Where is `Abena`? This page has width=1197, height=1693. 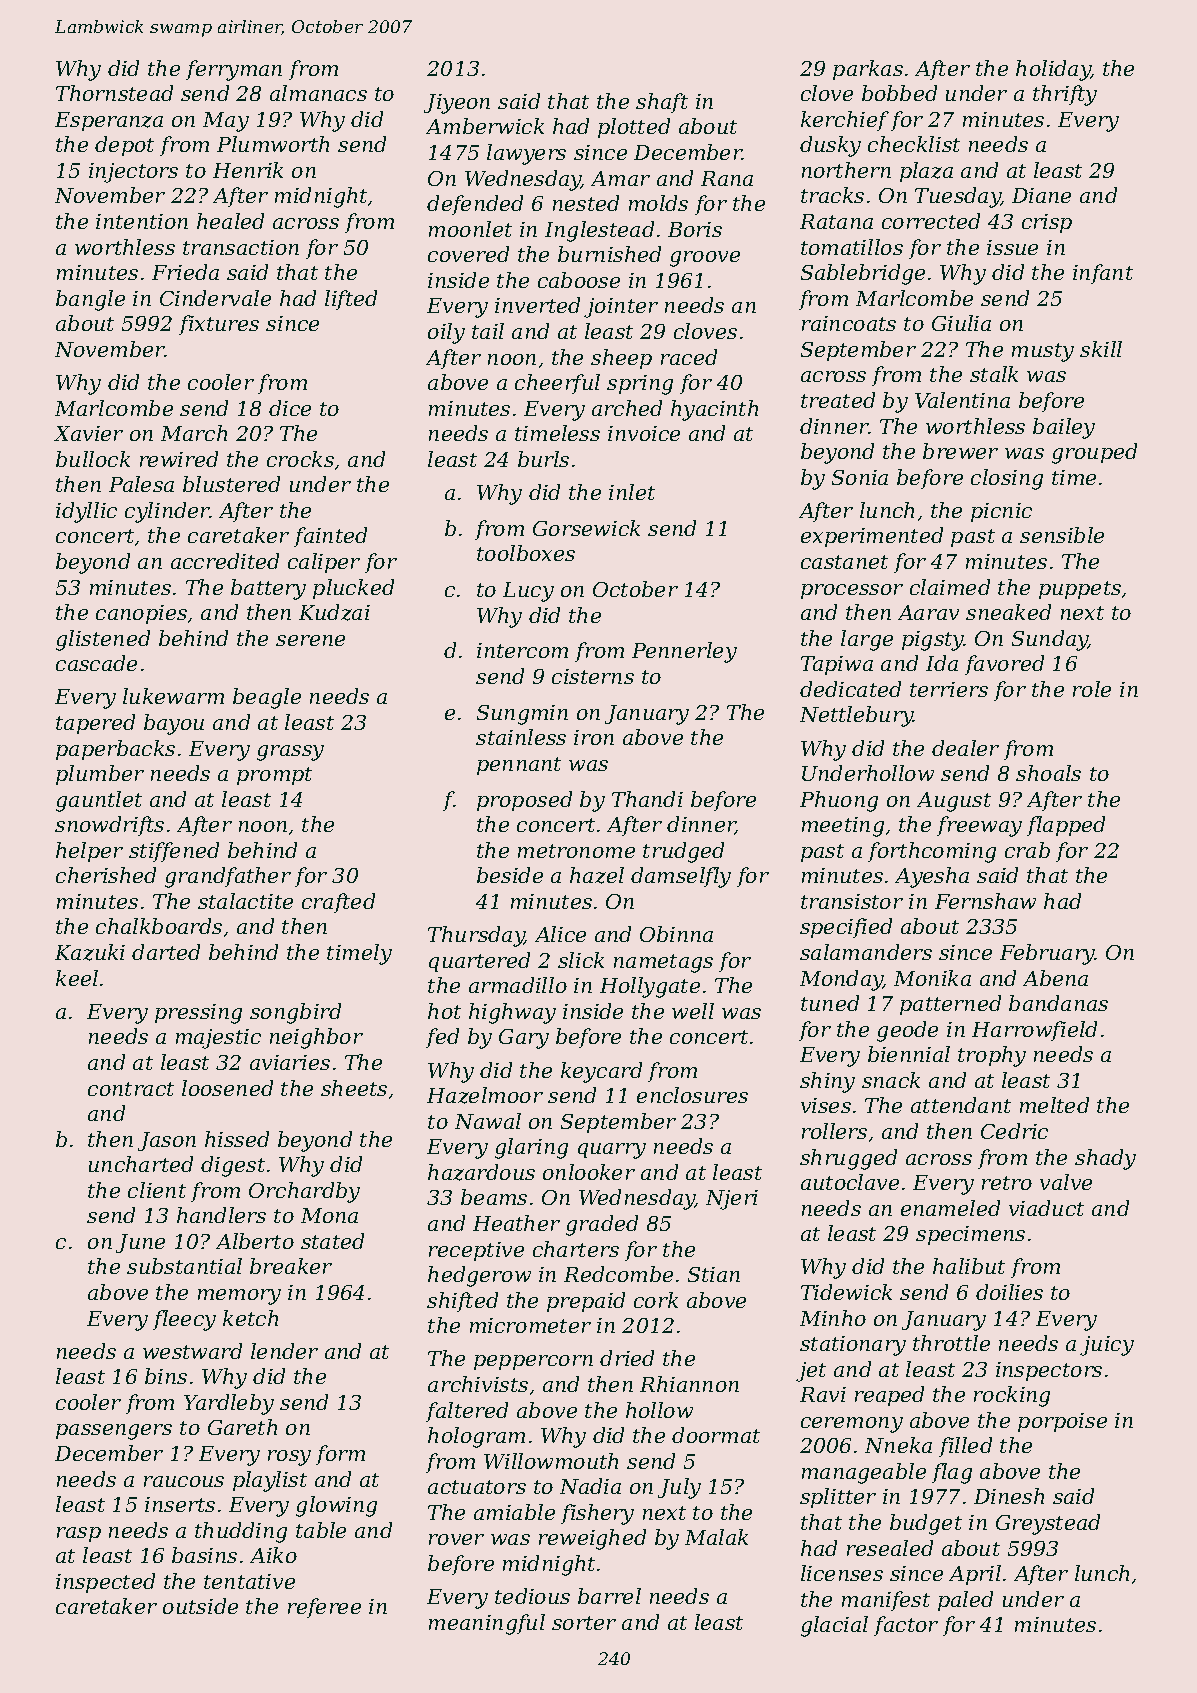 Abena is located at coordinates (1055, 978).
